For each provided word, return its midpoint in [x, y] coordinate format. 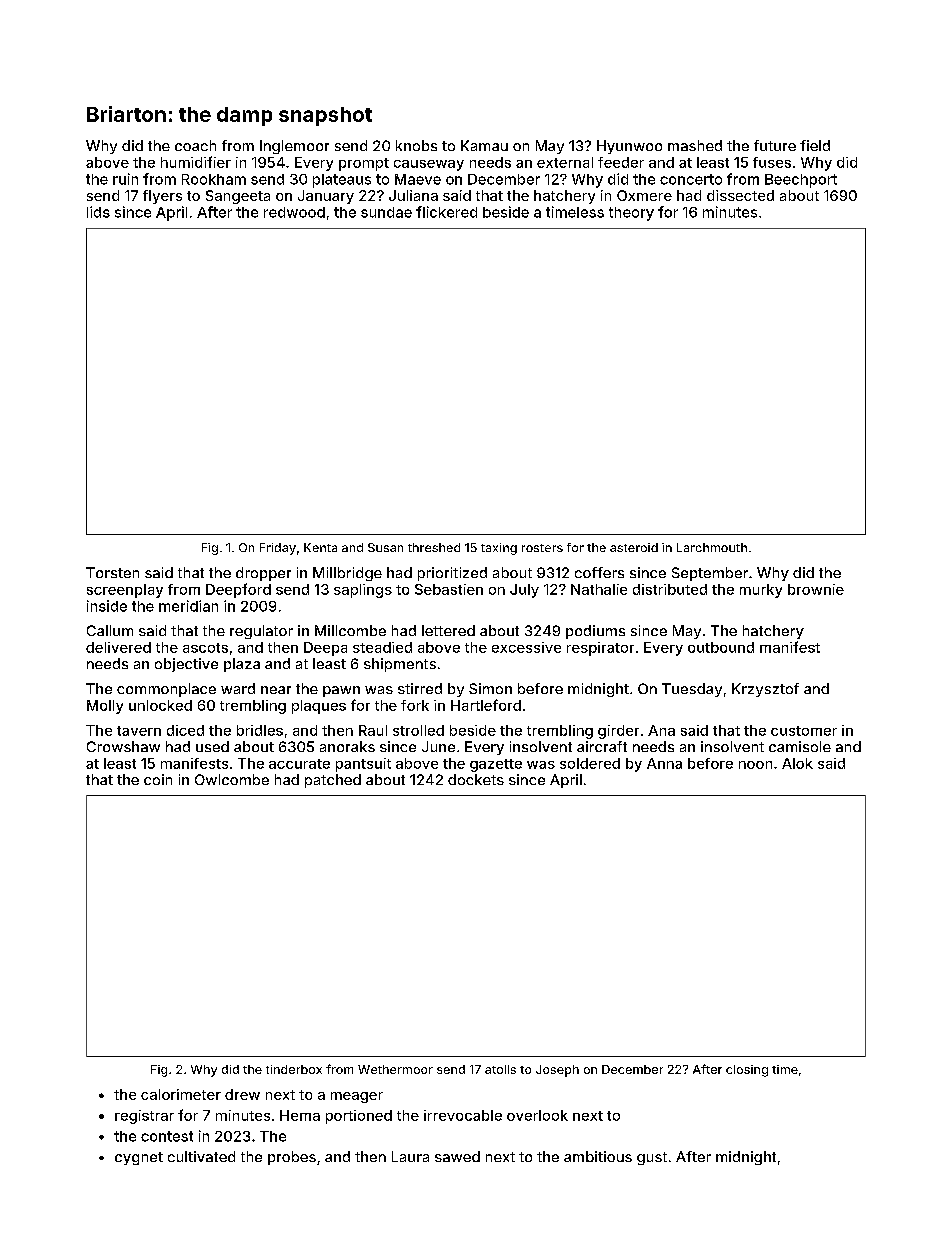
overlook [537, 1115]
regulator [261, 632]
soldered [590, 763]
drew [242, 1094]
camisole [800, 746]
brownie [816, 589]
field [815, 145]
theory [631, 214]
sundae [386, 212]
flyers [162, 197]
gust [652, 1158]
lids [98, 212]
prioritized [452, 574]
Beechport [801, 181]
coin [158, 779]
